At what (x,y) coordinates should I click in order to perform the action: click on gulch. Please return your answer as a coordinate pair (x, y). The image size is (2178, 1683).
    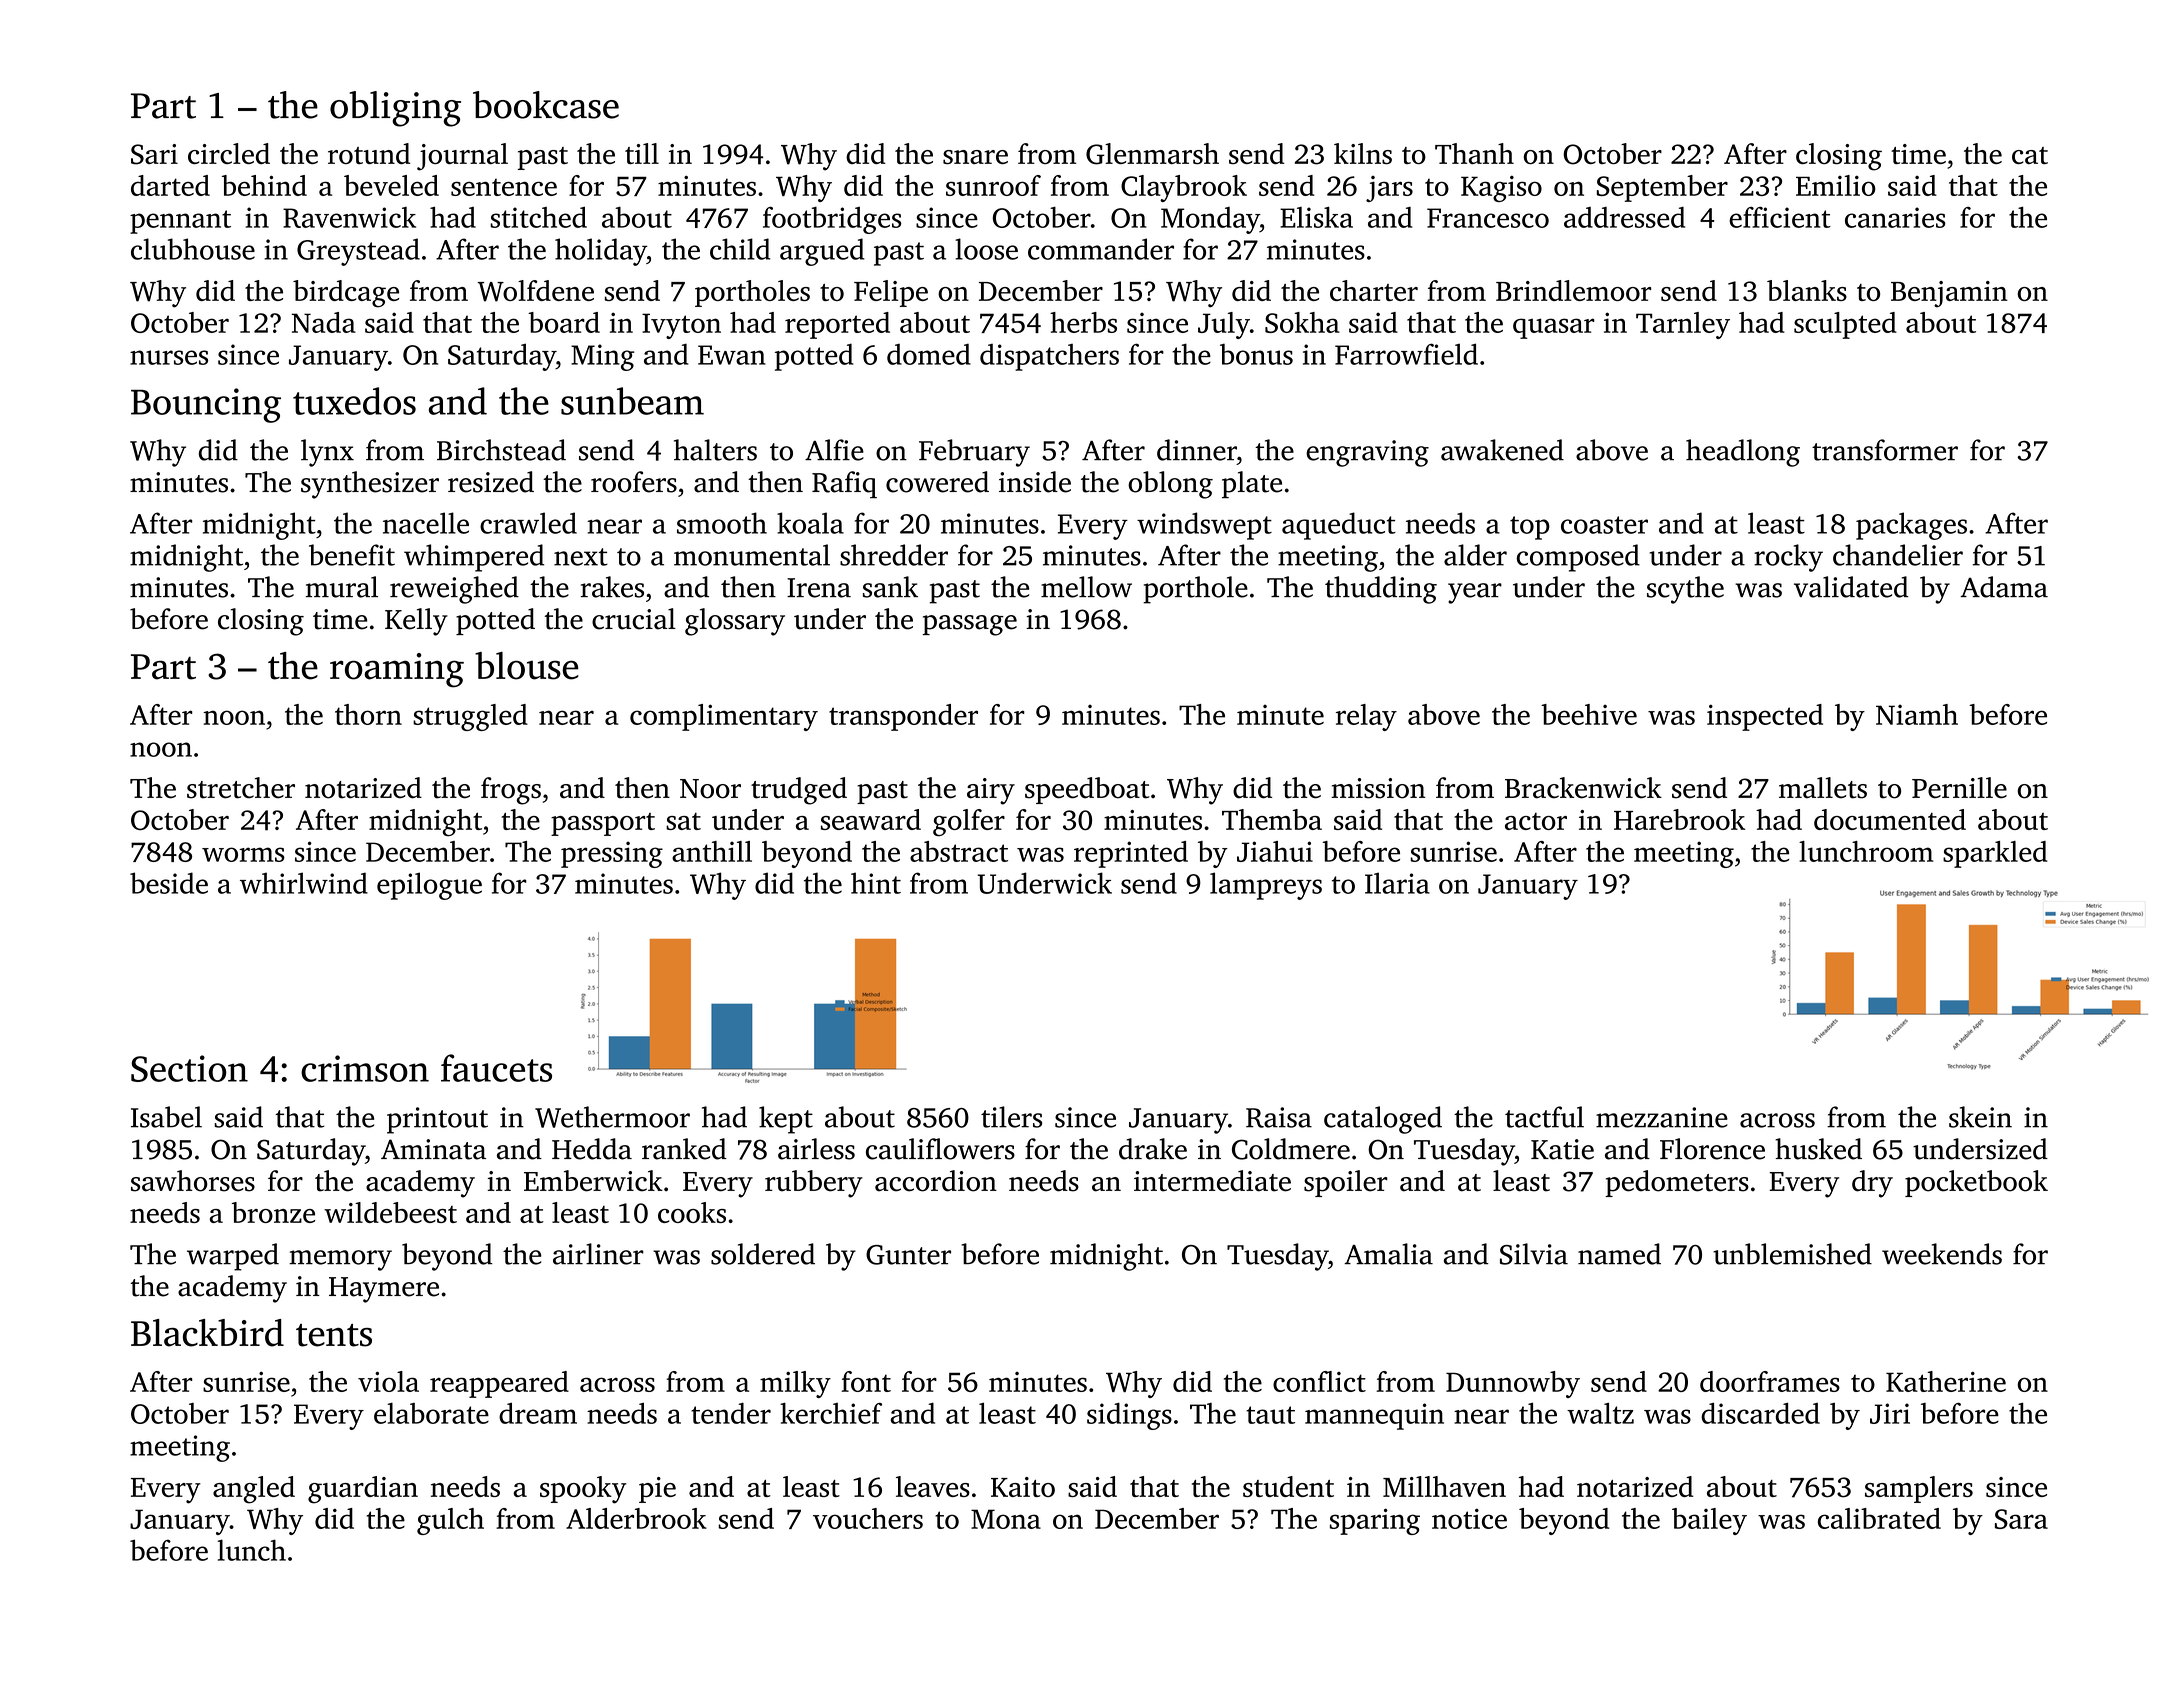
    Looking at the image, I should click on (450, 1521).
